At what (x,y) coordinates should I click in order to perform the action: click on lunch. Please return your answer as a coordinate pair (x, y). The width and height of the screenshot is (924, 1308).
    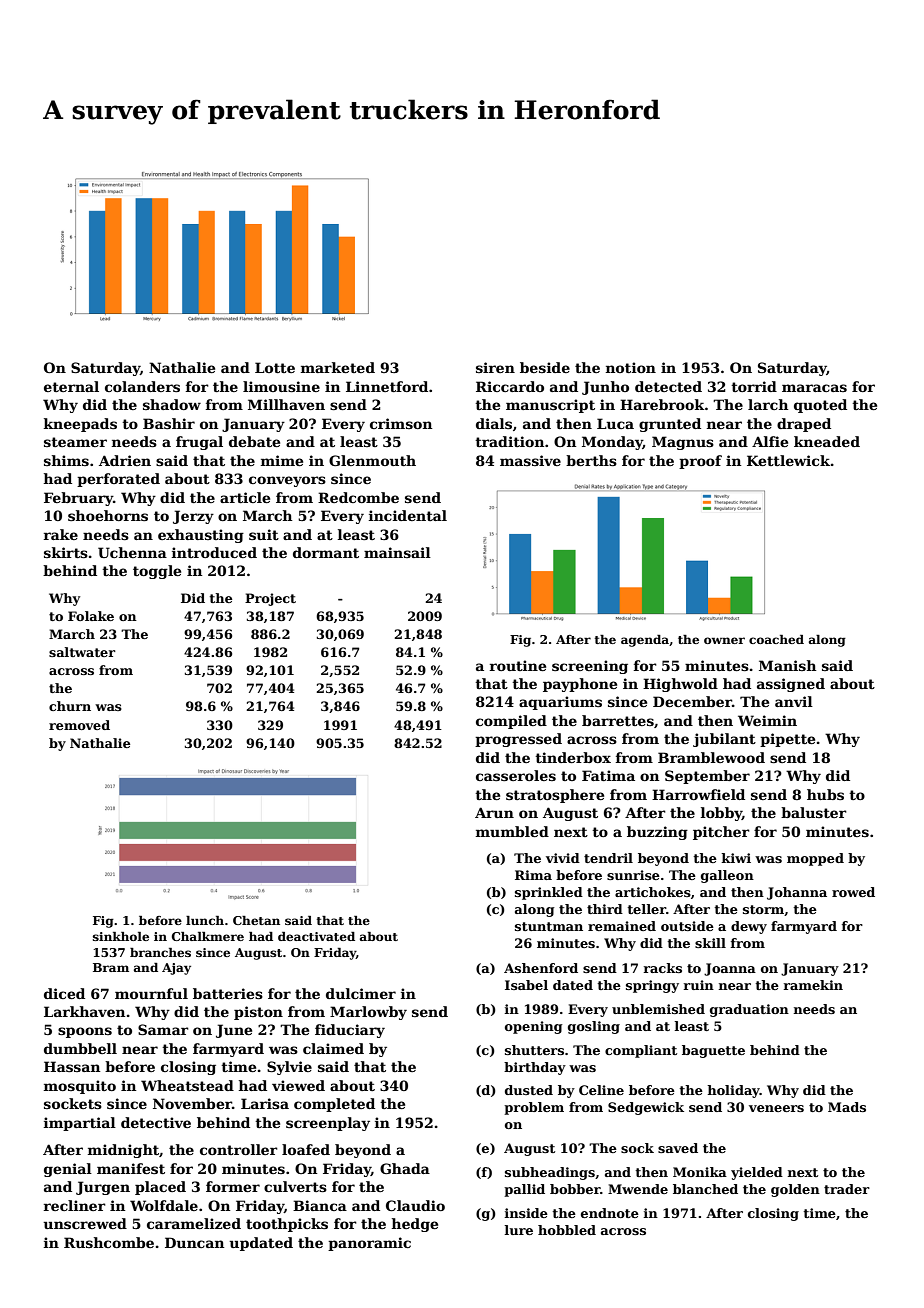
    Looking at the image, I should click on (205, 920).
